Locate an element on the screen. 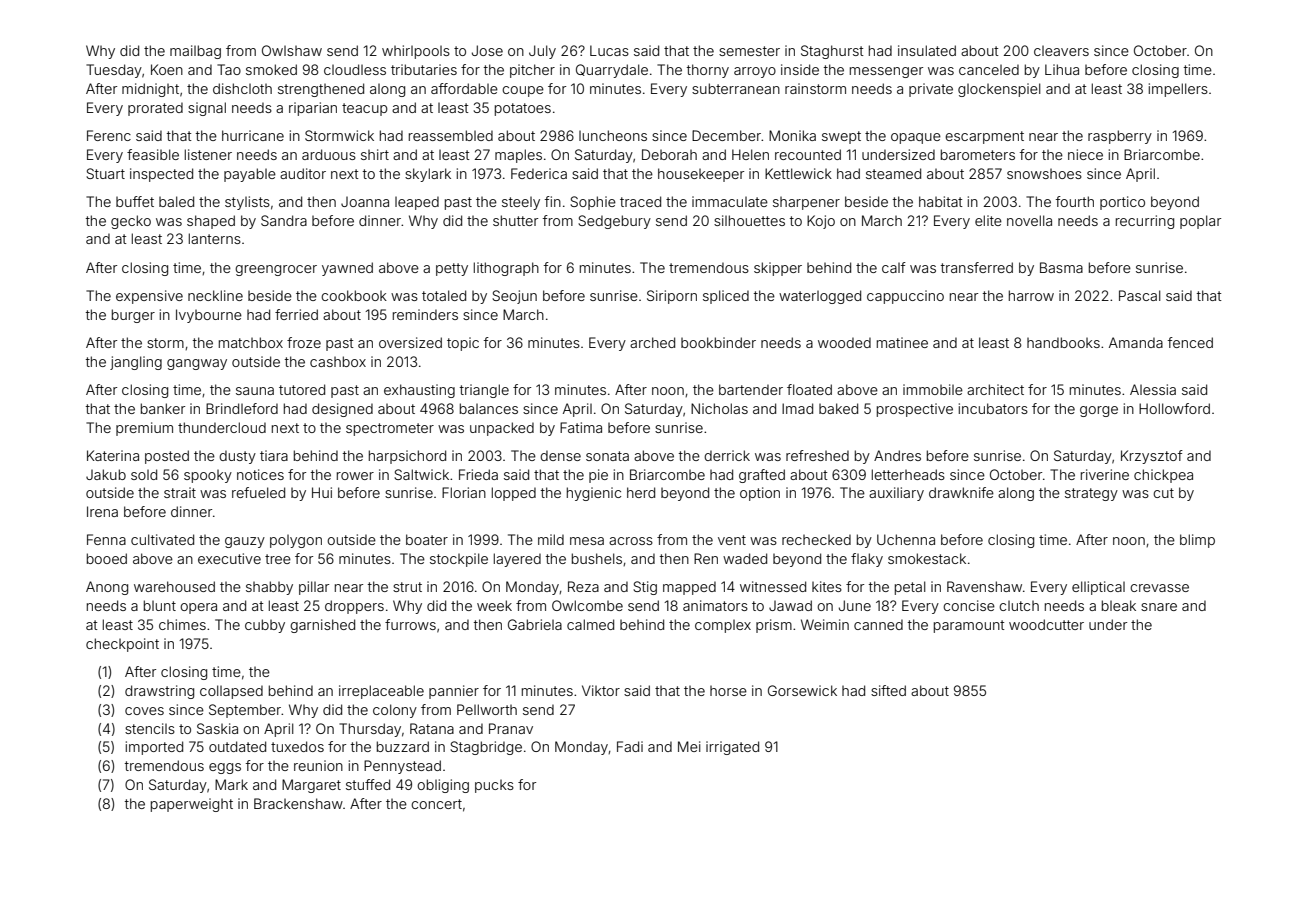 This screenshot has width=1308, height=924. glockenspiel is located at coordinates (999, 90).
